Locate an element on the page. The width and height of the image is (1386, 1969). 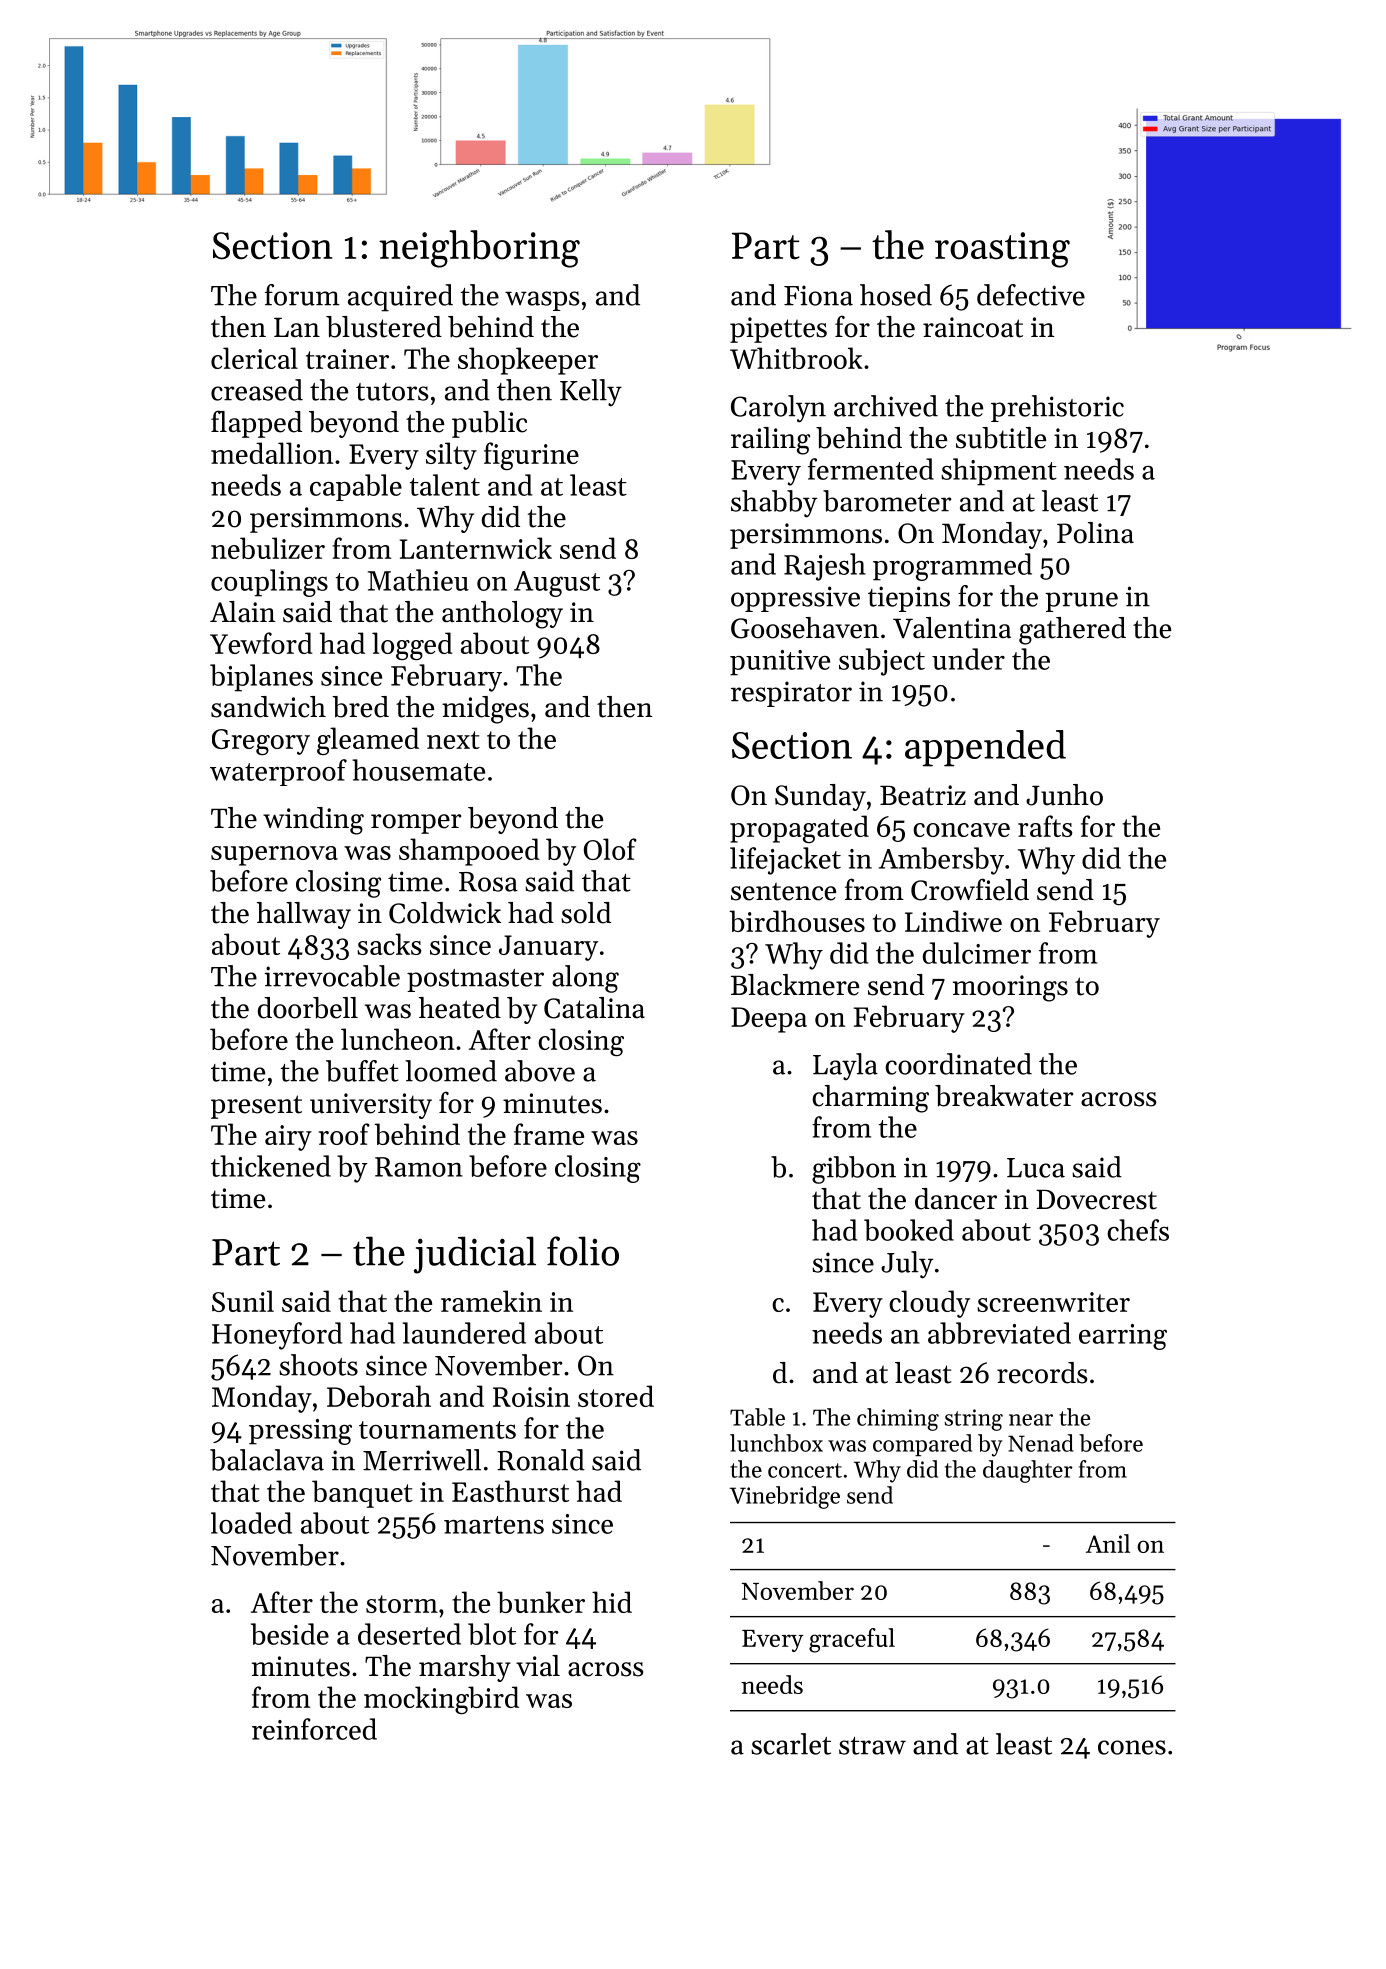
capable is located at coordinates (356, 487).
